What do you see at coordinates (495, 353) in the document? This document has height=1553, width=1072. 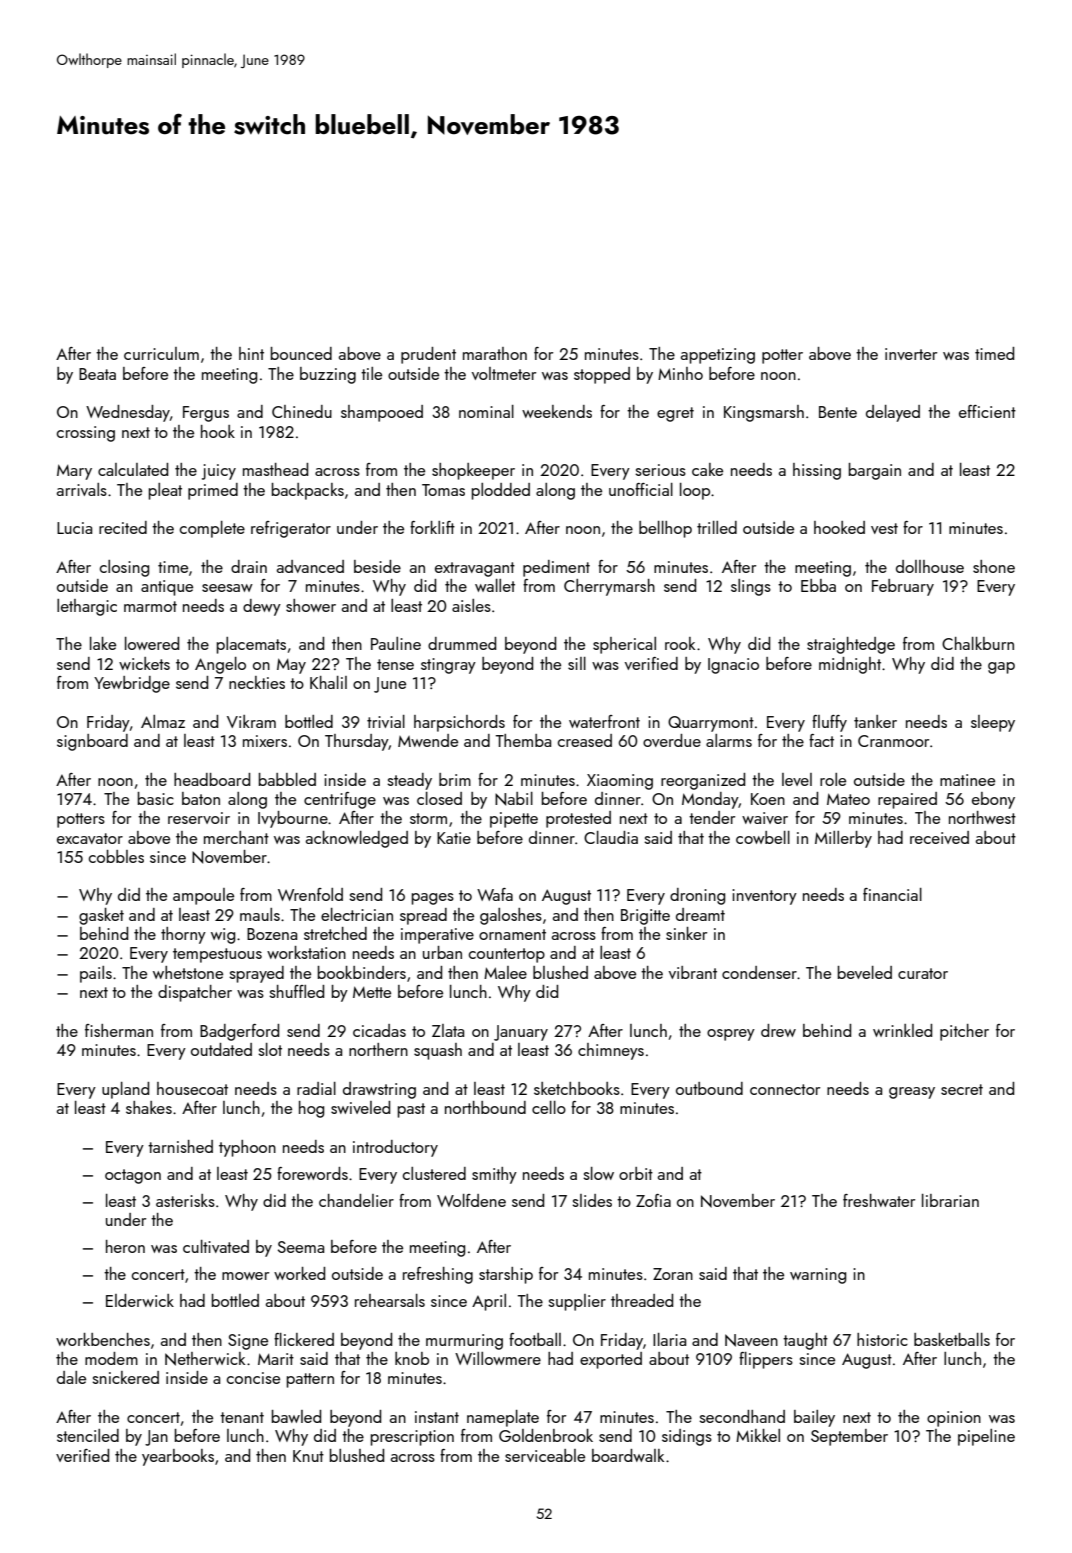 I see `marathon` at bounding box center [495, 353].
